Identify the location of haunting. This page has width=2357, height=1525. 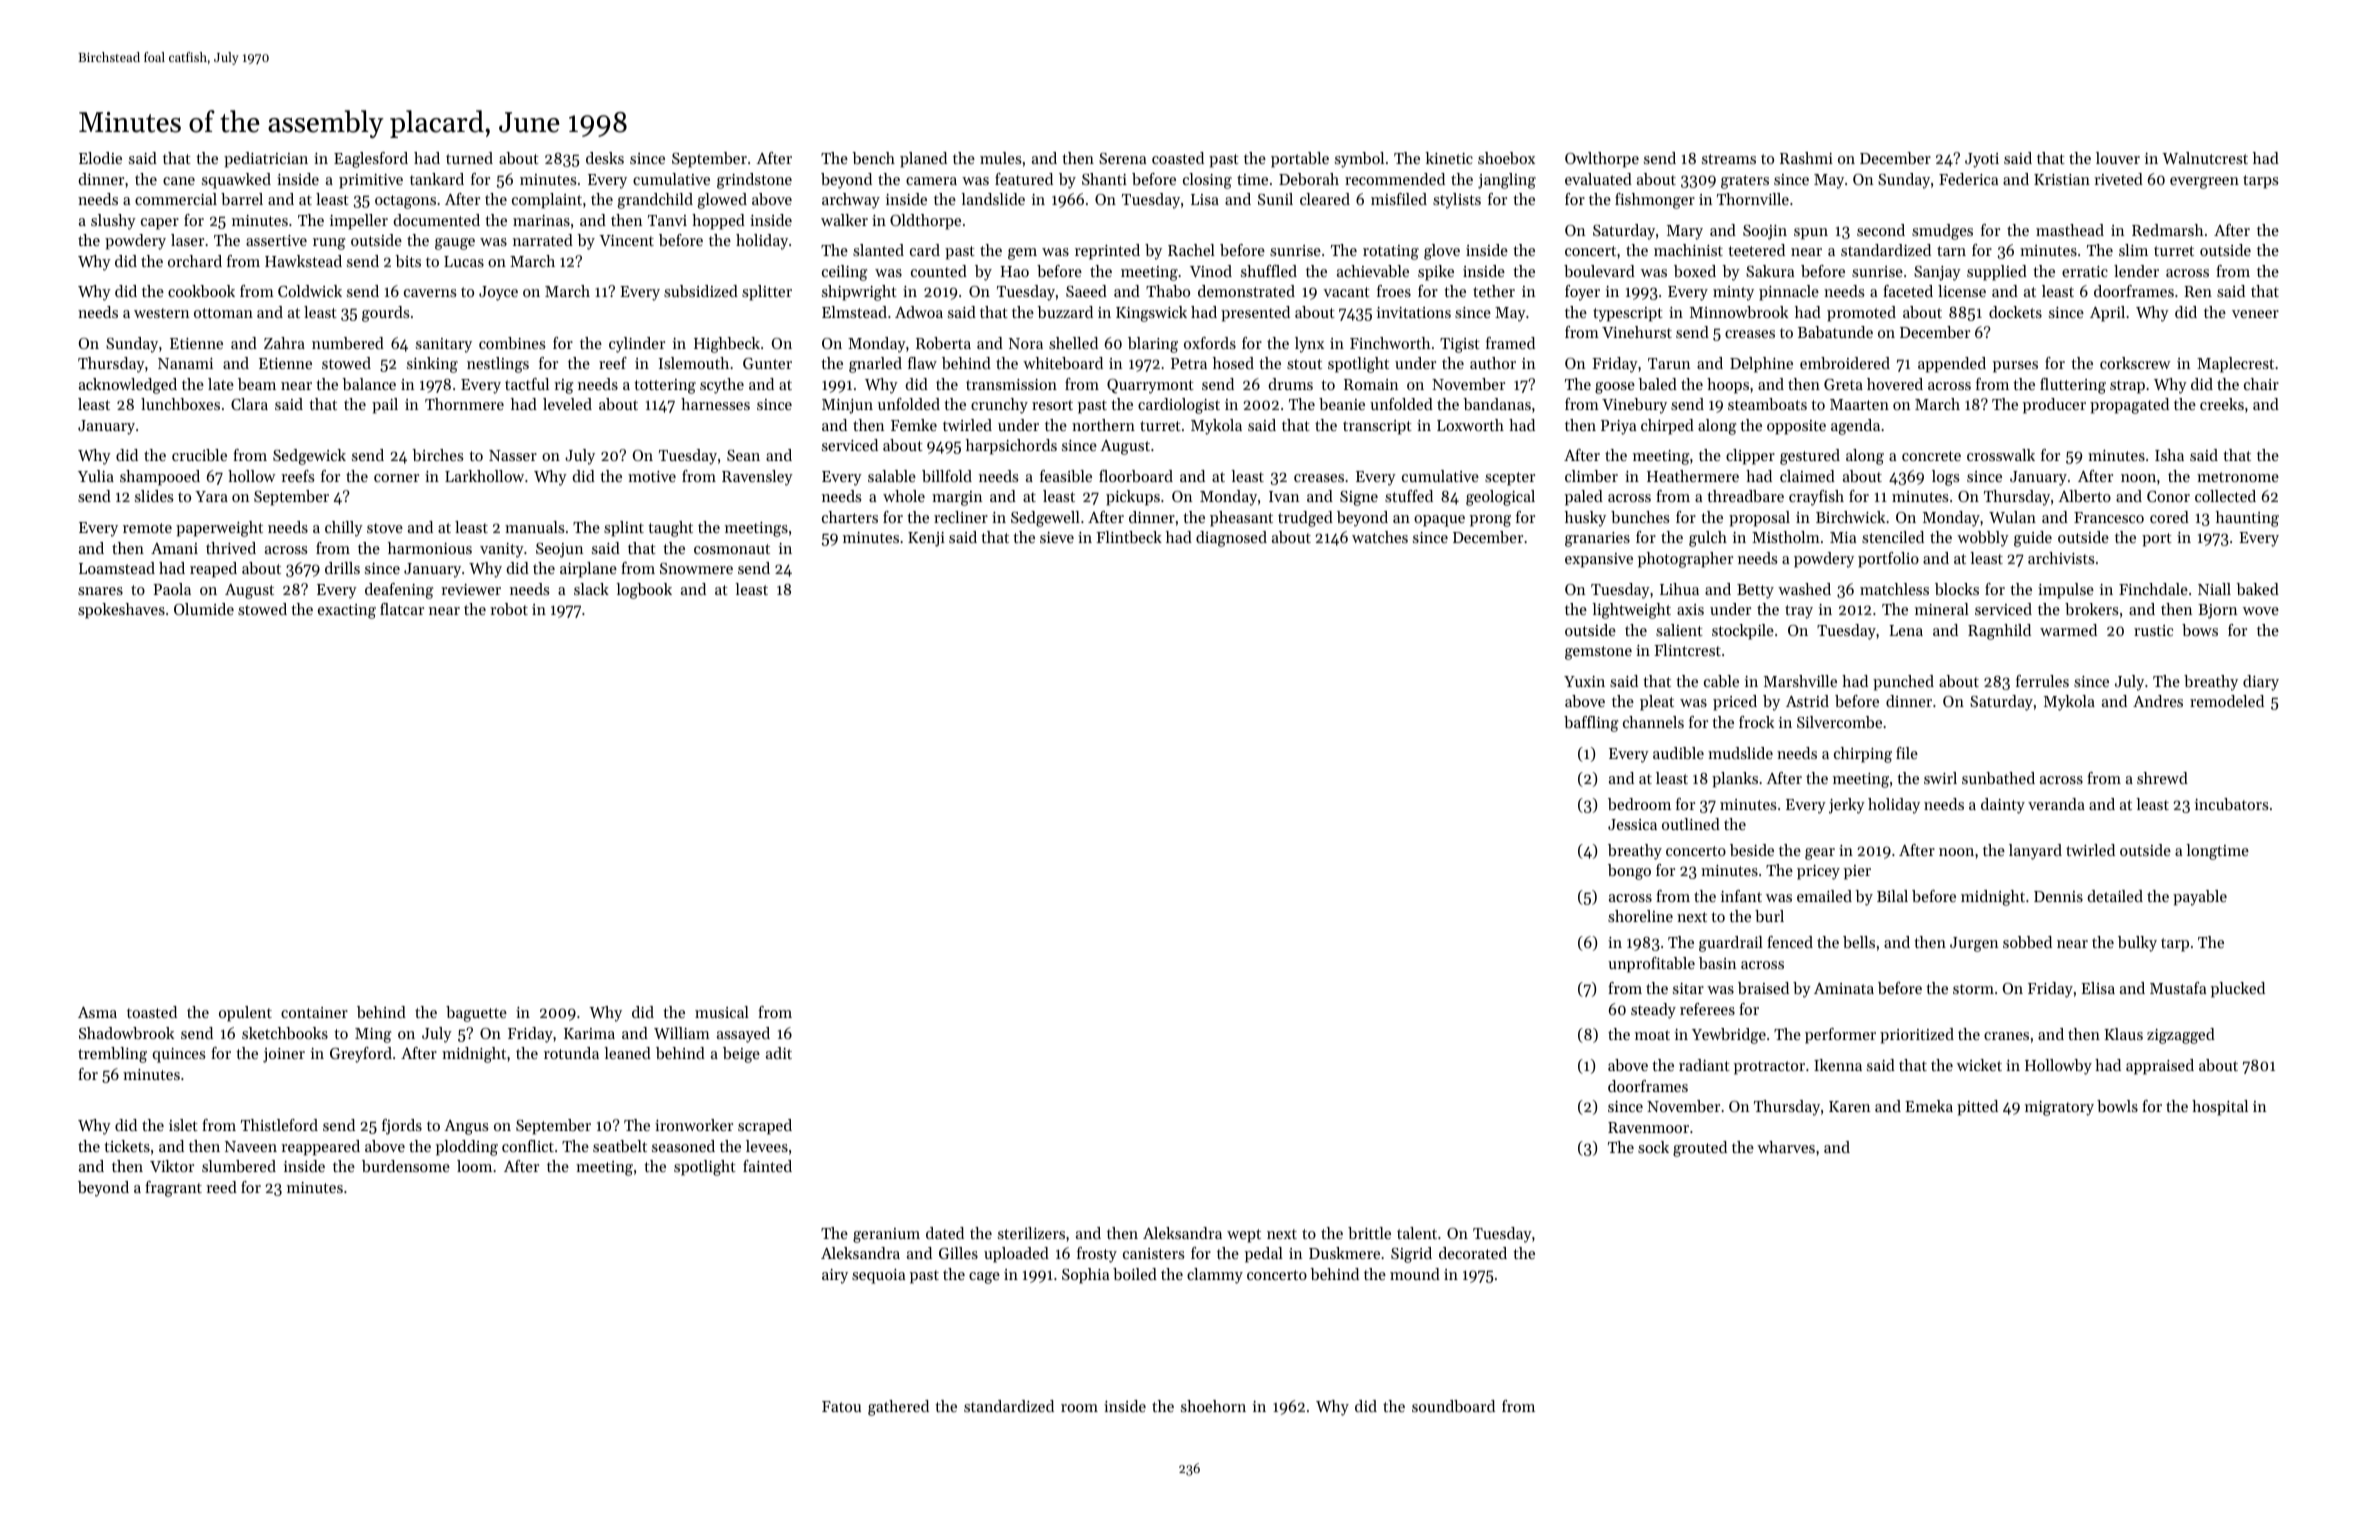
(2247, 519).
